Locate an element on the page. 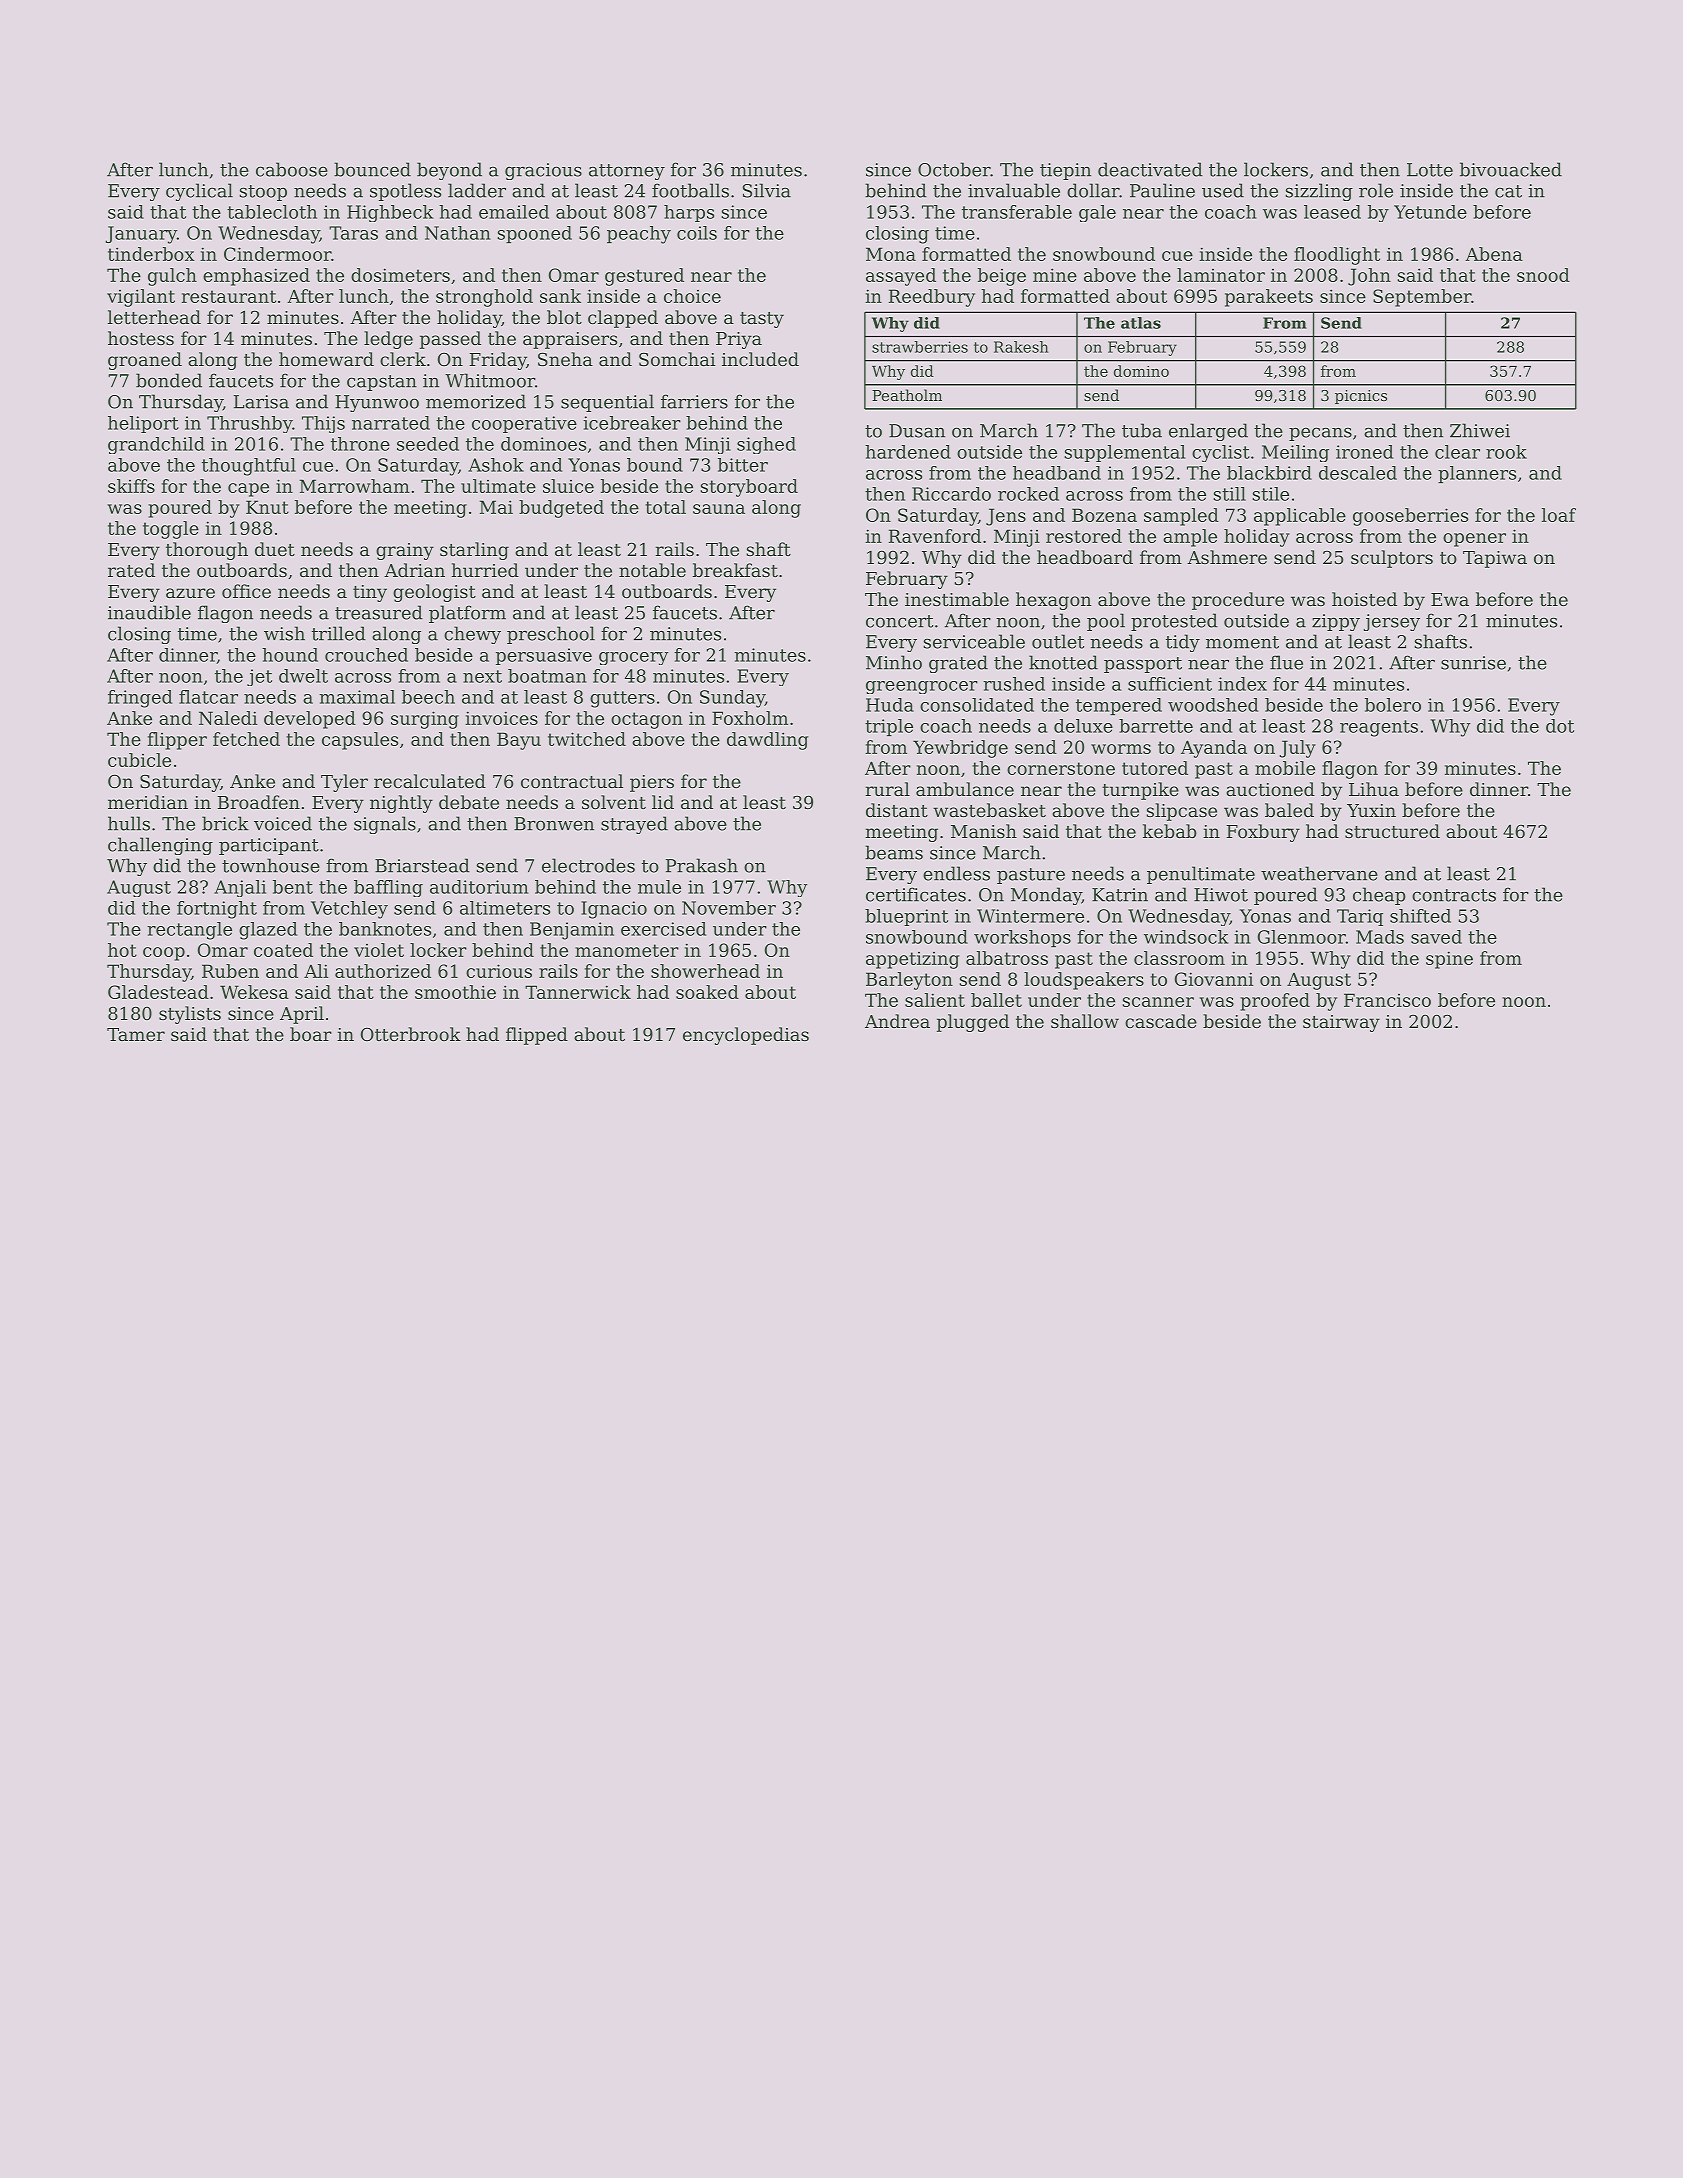 The image size is (1683, 2178). pecans is located at coordinates (1320, 434).
